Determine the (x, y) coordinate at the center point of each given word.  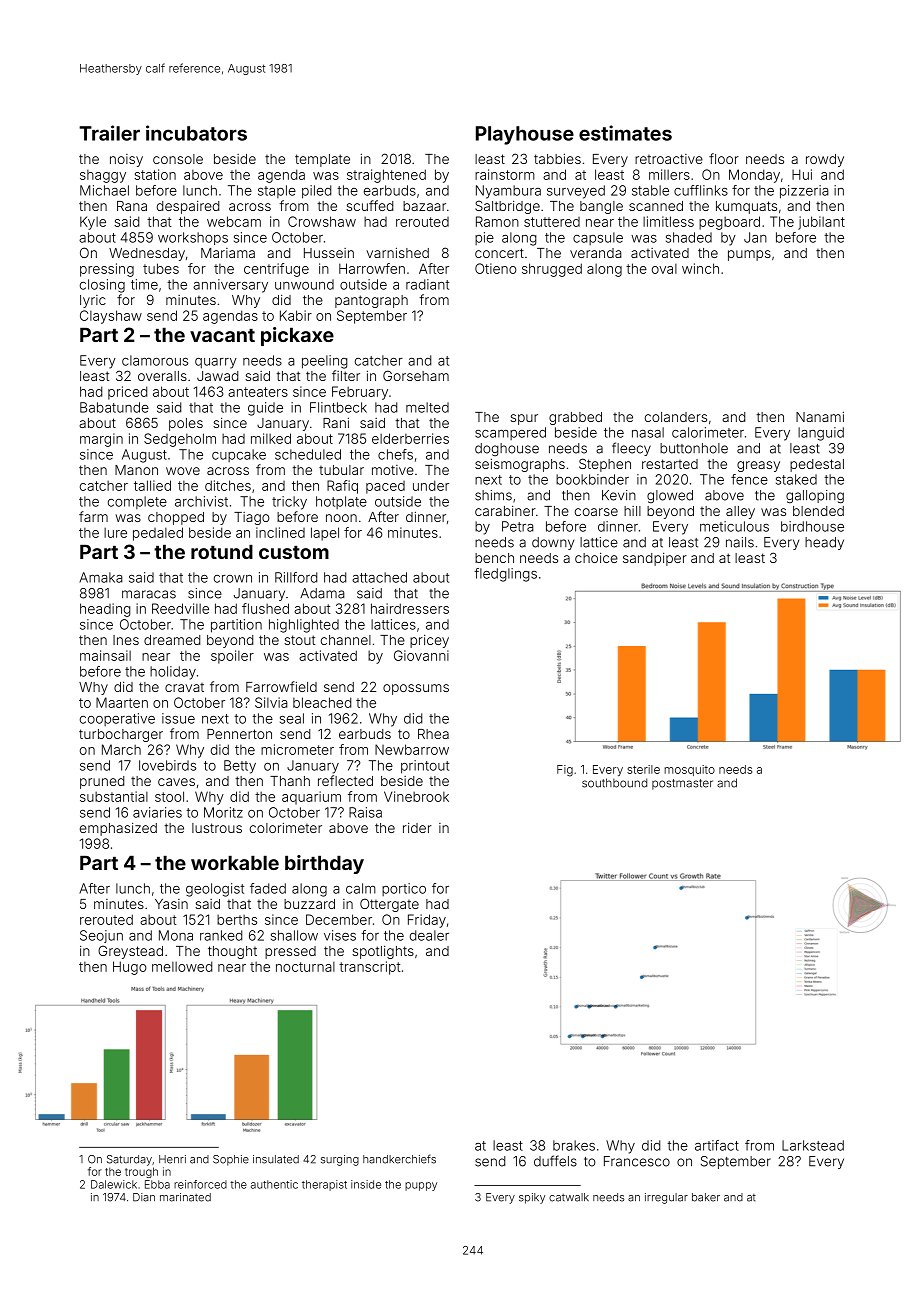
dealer (429, 935)
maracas (149, 594)
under (431, 485)
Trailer (109, 133)
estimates (625, 133)
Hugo (129, 968)
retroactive (669, 159)
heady (824, 543)
